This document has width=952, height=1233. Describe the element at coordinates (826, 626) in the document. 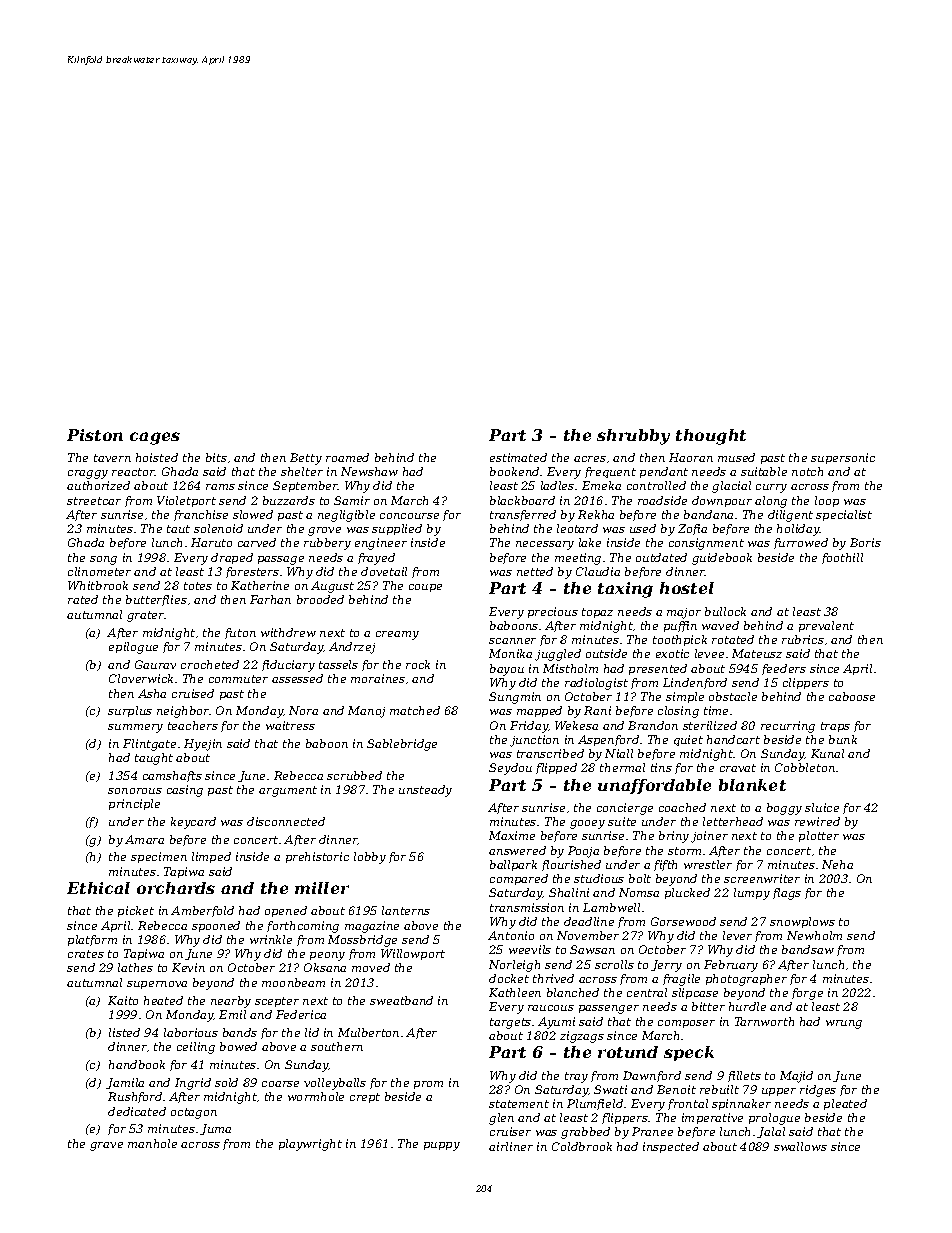

I see `prevalent` at that location.
